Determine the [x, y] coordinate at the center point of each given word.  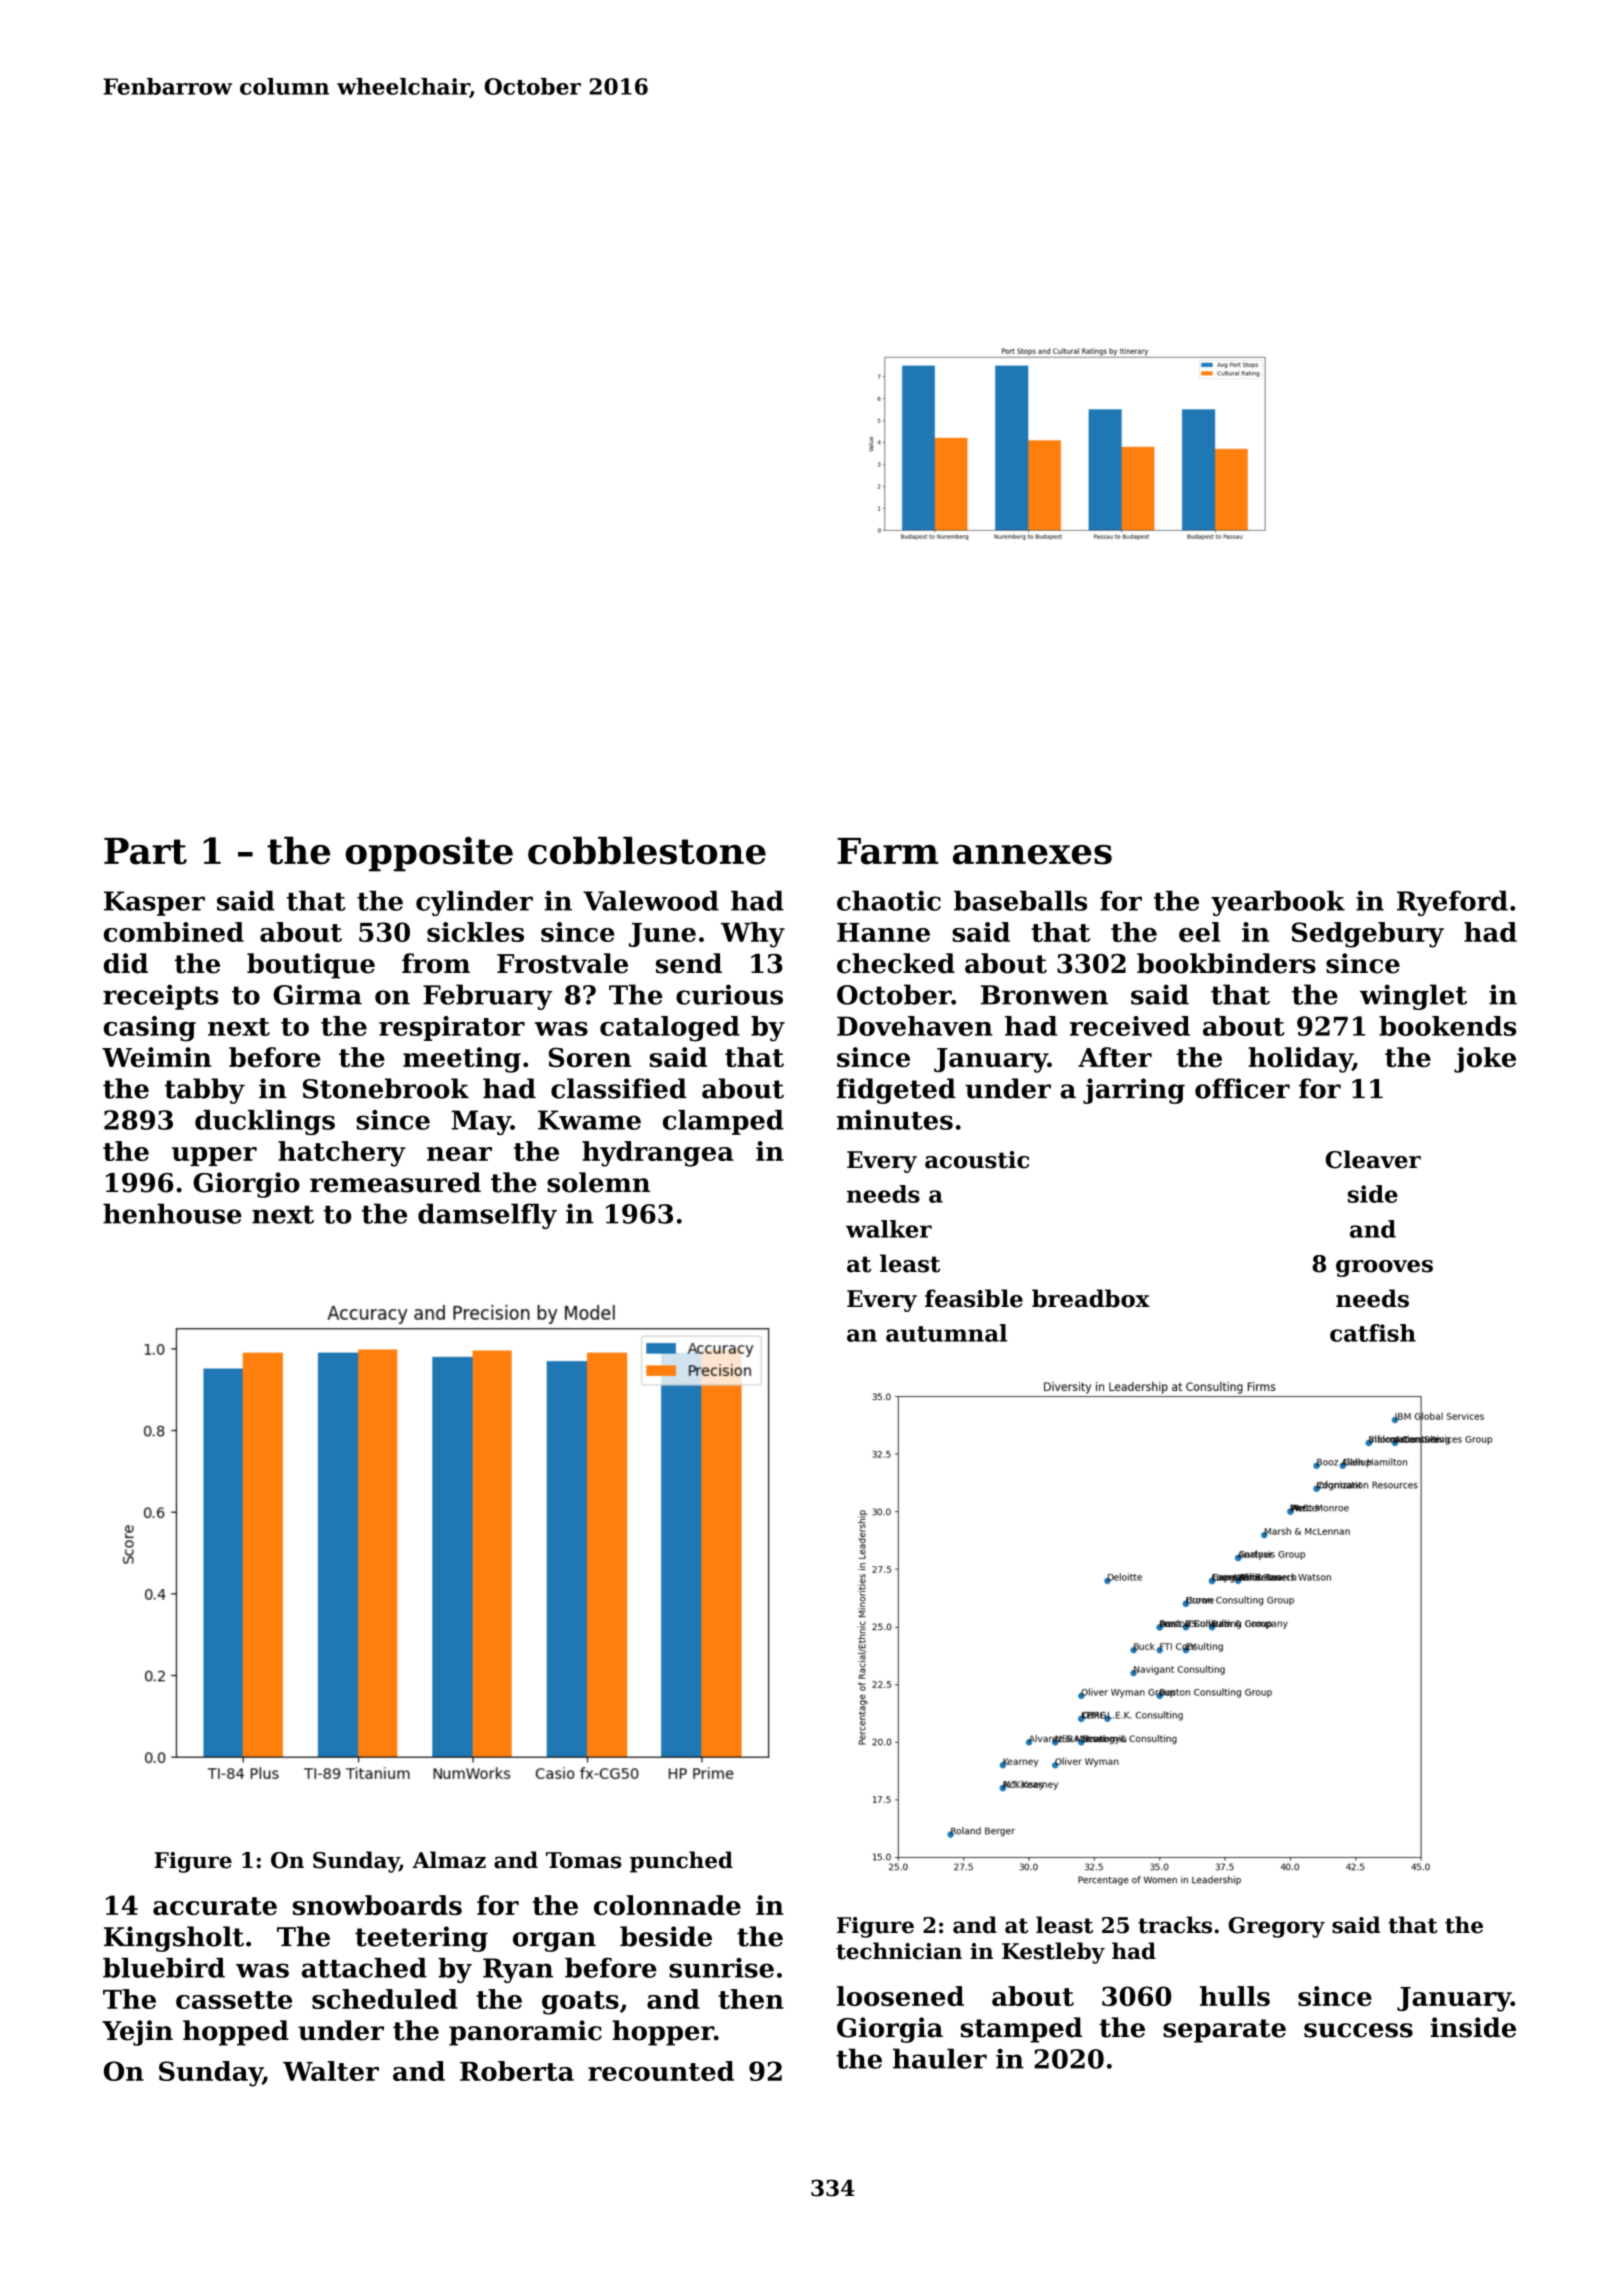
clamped [723, 1122]
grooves [1384, 1268]
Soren [590, 1057]
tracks [1175, 1925]
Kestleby [1053, 1953]
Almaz [449, 1860]
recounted [661, 2071]
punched [681, 1862]
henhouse [172, 1213]
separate [1224, 2031]
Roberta [517, 2071]
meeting [462, 1060]
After [1115, 1057]
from [436, 963]
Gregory [1276, 1927]
